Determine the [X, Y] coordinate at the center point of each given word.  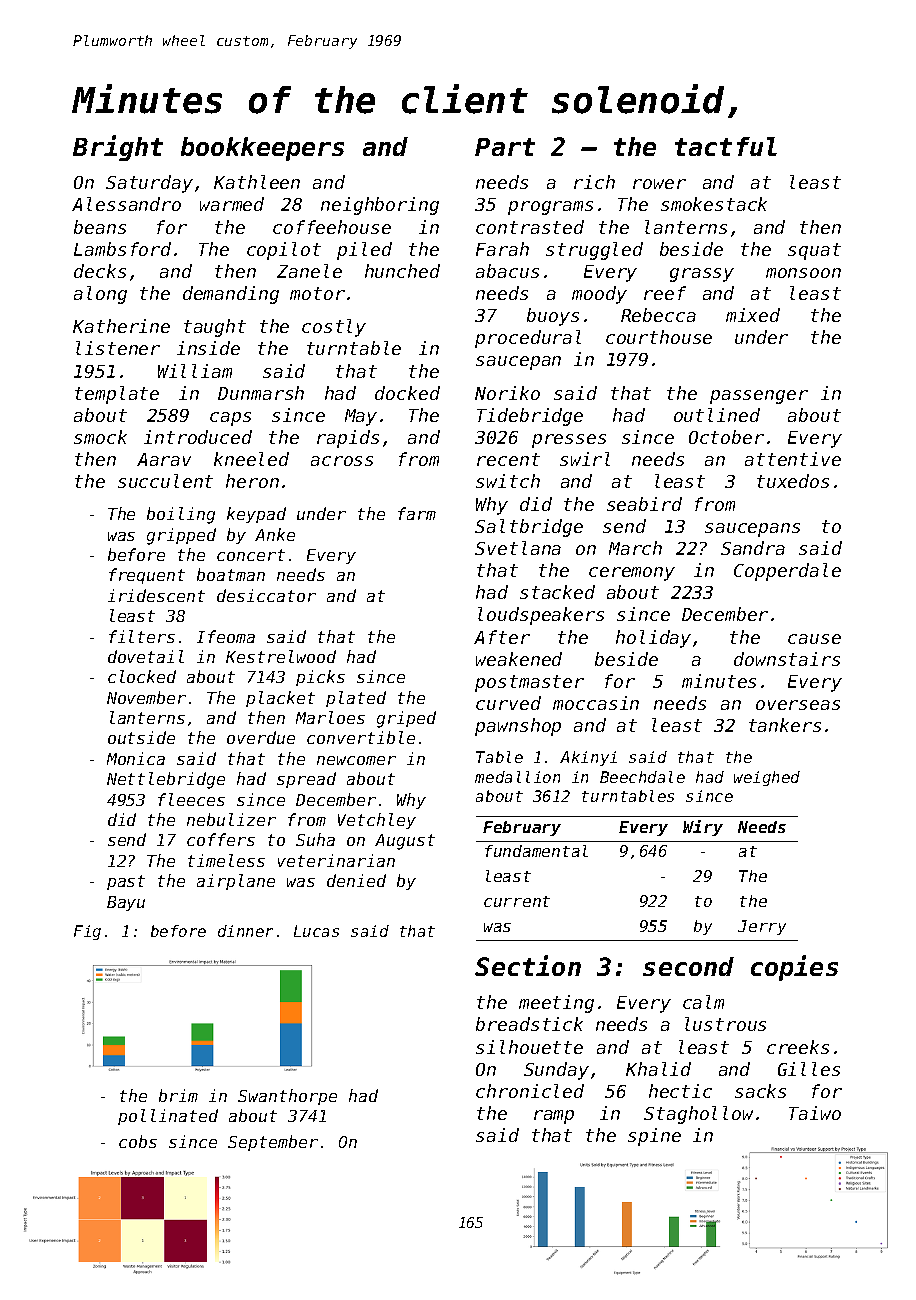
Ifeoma [226, 636]
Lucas [316, 931]
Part [505, 147]
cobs [138, 1141]
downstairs [787, 659]
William [195, 371]
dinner [245, 931]
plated [356, 699]
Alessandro [126, 204]
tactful [726, 146]
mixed [753, 315]
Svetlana [518, 548]
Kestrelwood [281, 656]
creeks [798, 1047]
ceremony [632, 574]
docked [407, 393]
